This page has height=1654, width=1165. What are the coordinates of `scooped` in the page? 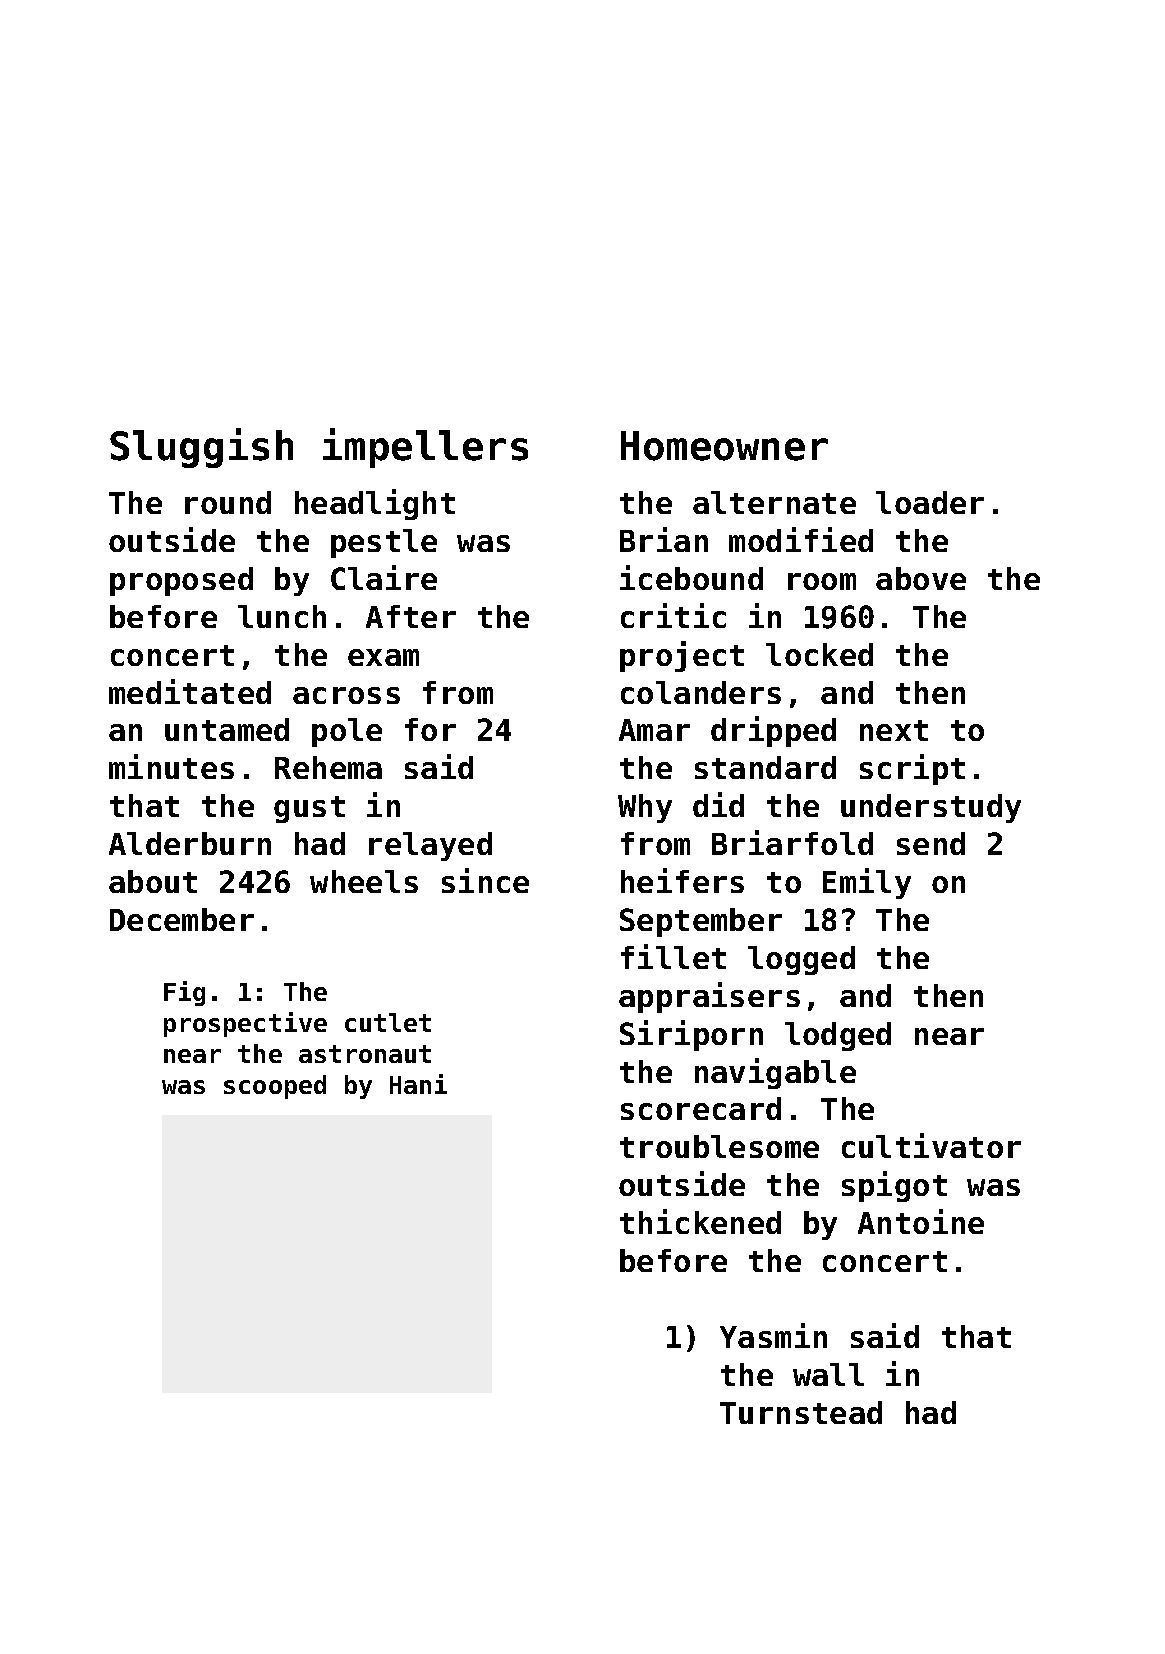 It's located at (275, 1087).
